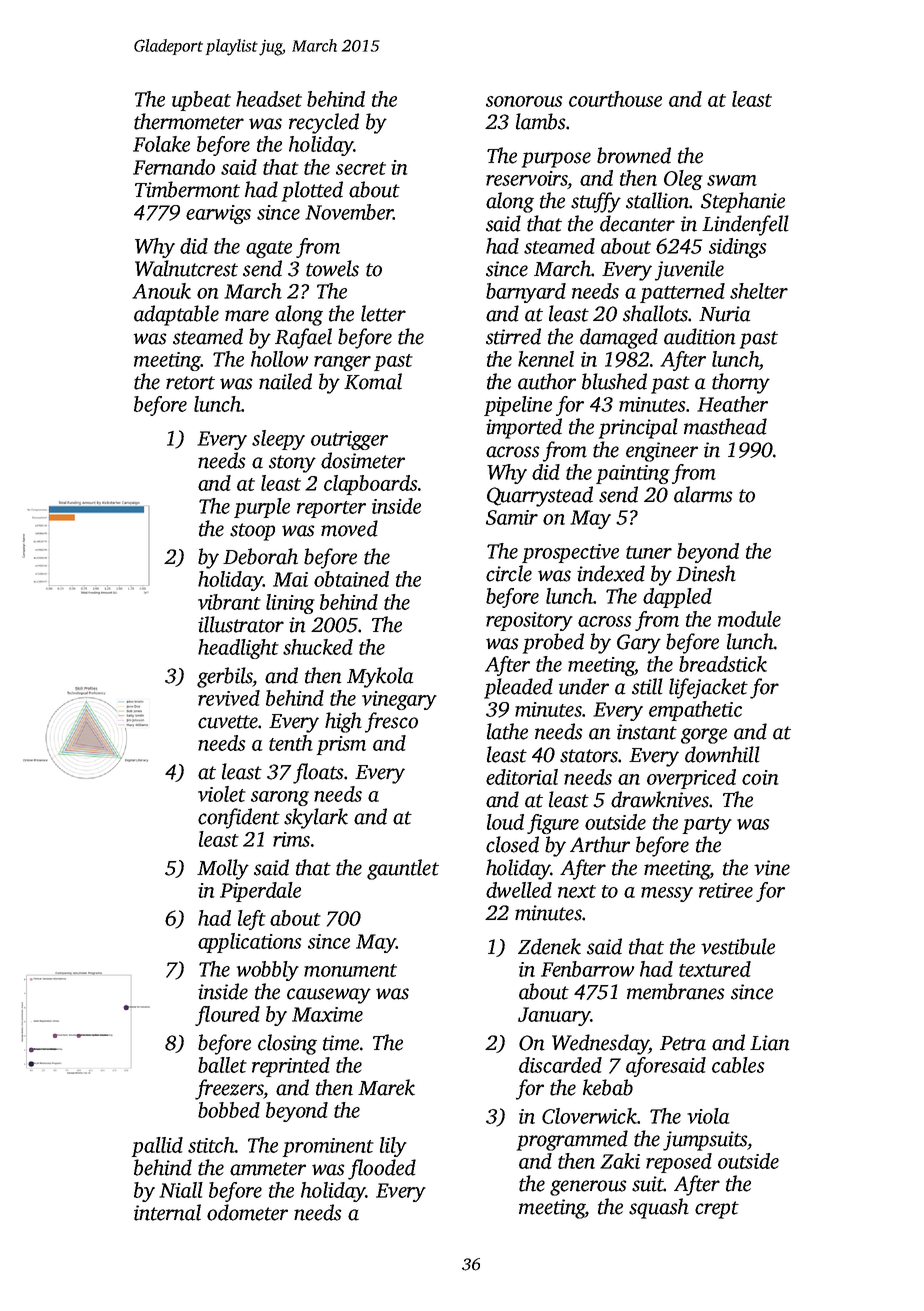 The width and height of the screenshot is (924, 1311). I want to click on obtained, so click(351, 579).
